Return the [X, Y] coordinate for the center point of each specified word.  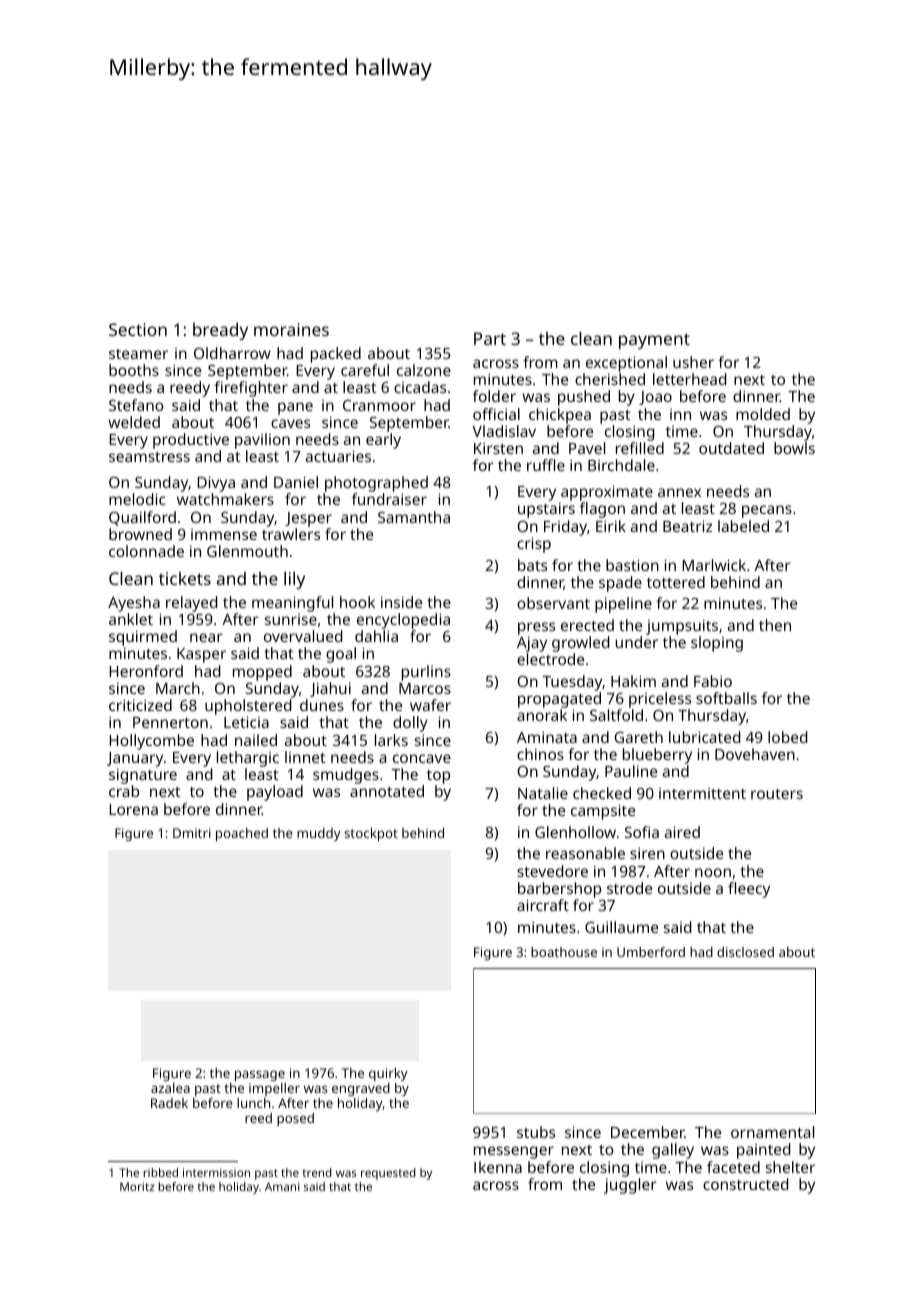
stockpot [371, 834]
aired [682, 832]
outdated [731, 448]
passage [260, 1075]
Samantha [414, 517]
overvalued [303, 636]
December [647, 1132]
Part [490, 338]
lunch [253, 1103]
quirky [388, 1074]
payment [654, 341]
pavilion [262, 441]
